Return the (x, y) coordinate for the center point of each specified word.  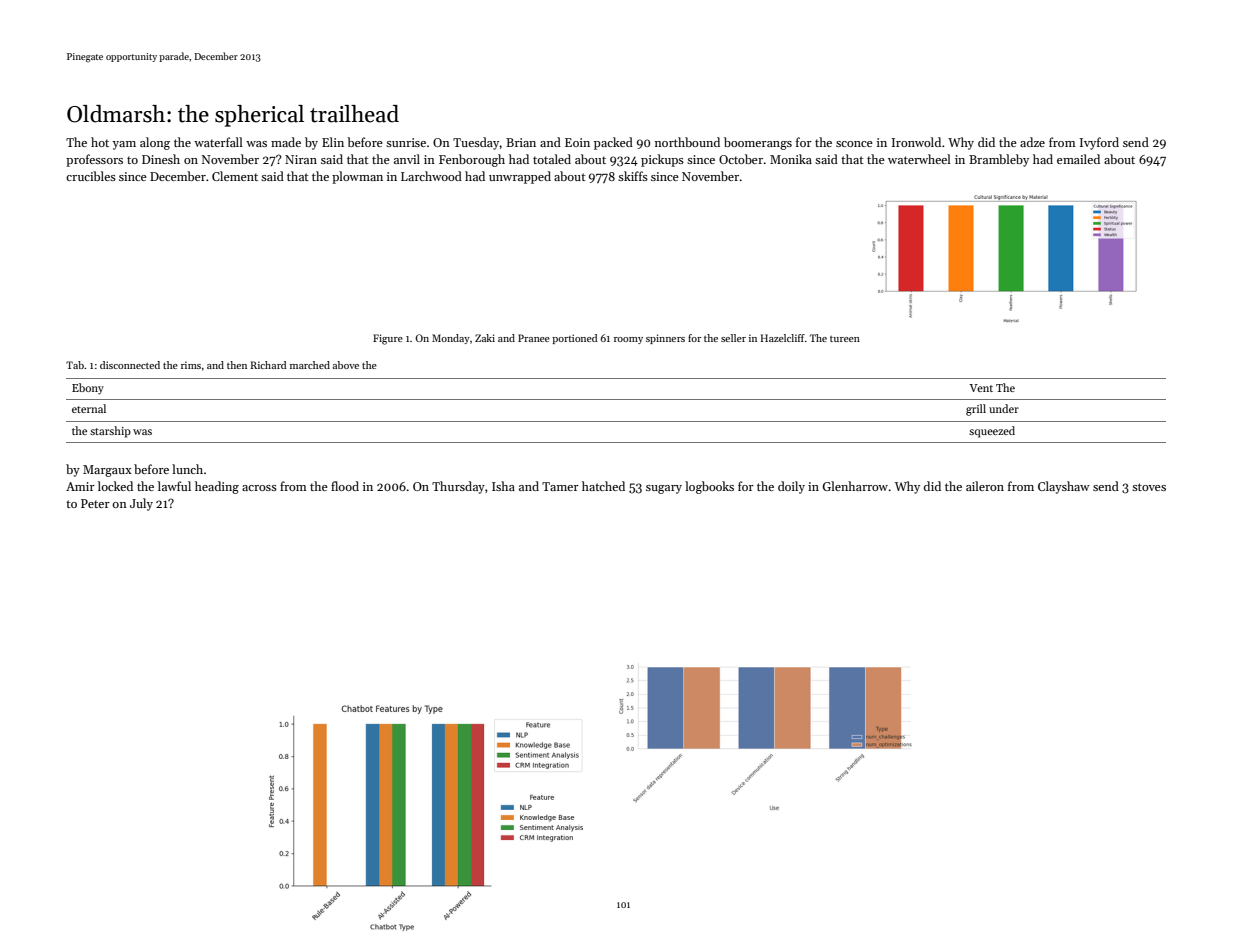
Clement (235, 176)
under (1004, 408)
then (237, 365)
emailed (1078, 159)
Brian (521, 142)
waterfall (218, 142)
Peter (95, 503)
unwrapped (520, 177)
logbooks (709, 487)
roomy (628, 340)
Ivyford (1099, 143)
